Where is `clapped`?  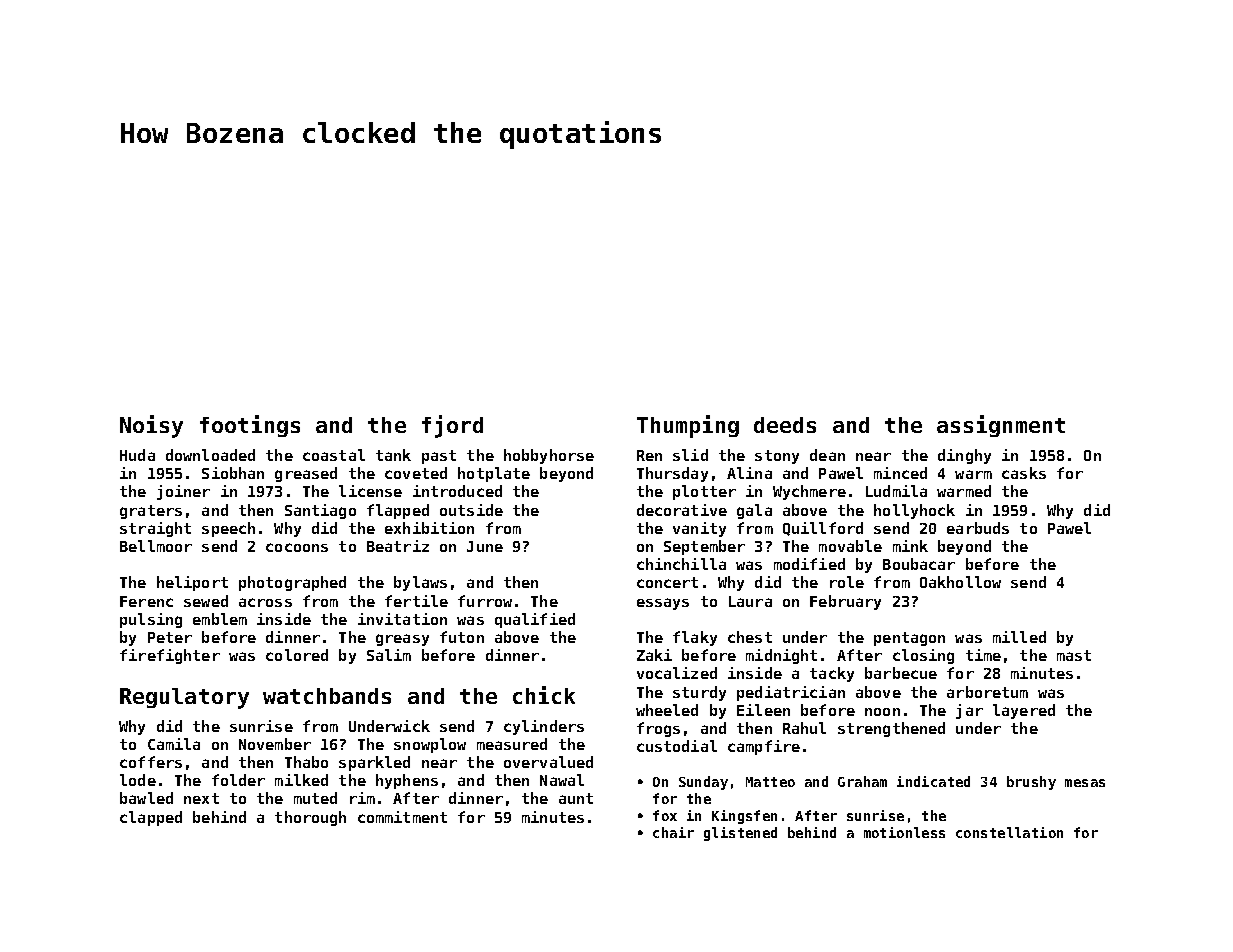
clapped is located at coordinates (151, 818).
